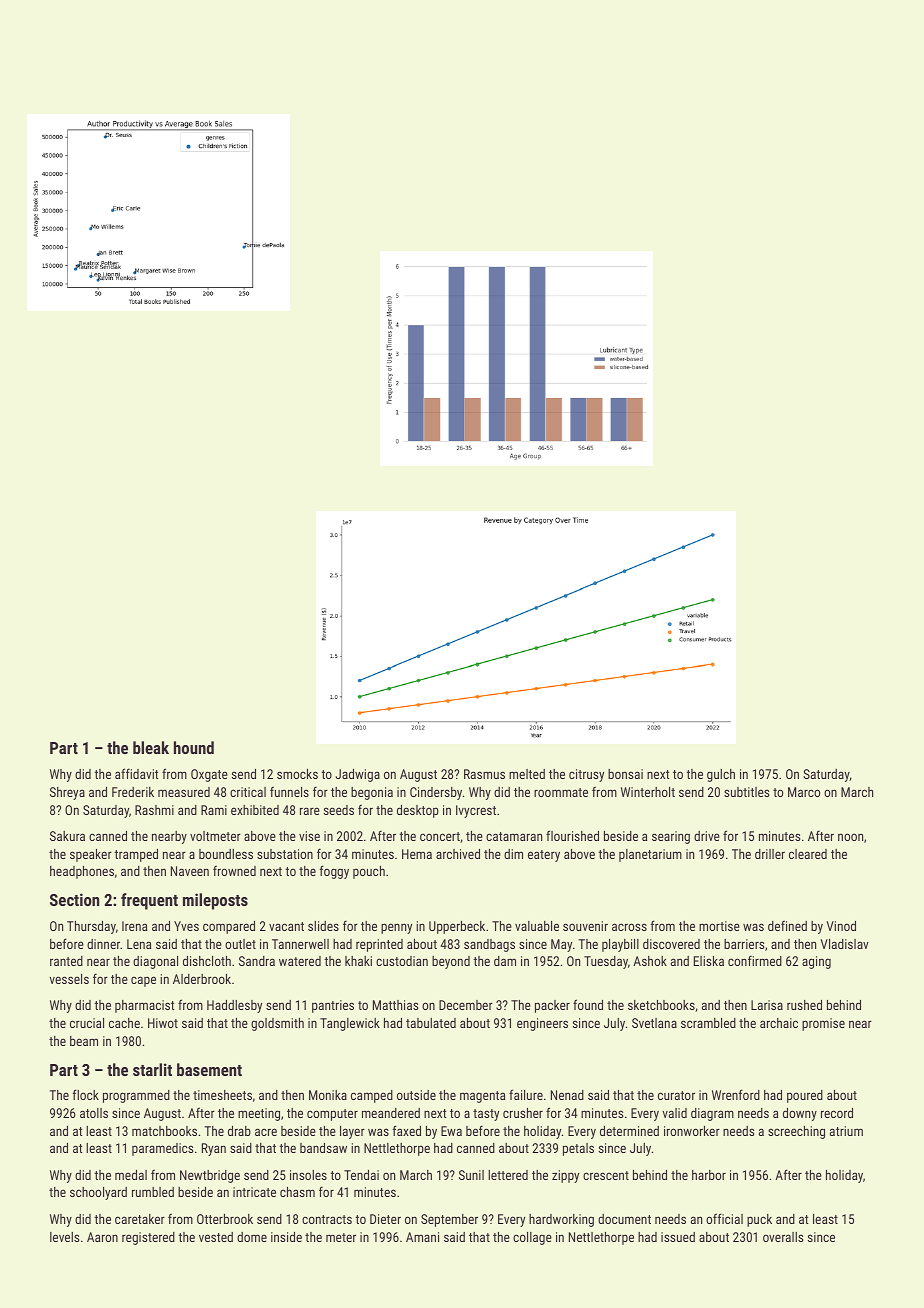 The image size is (924, 1308). Describe the element at coordinates (770, 854) in the screenshot. I see `driller` at that location.
